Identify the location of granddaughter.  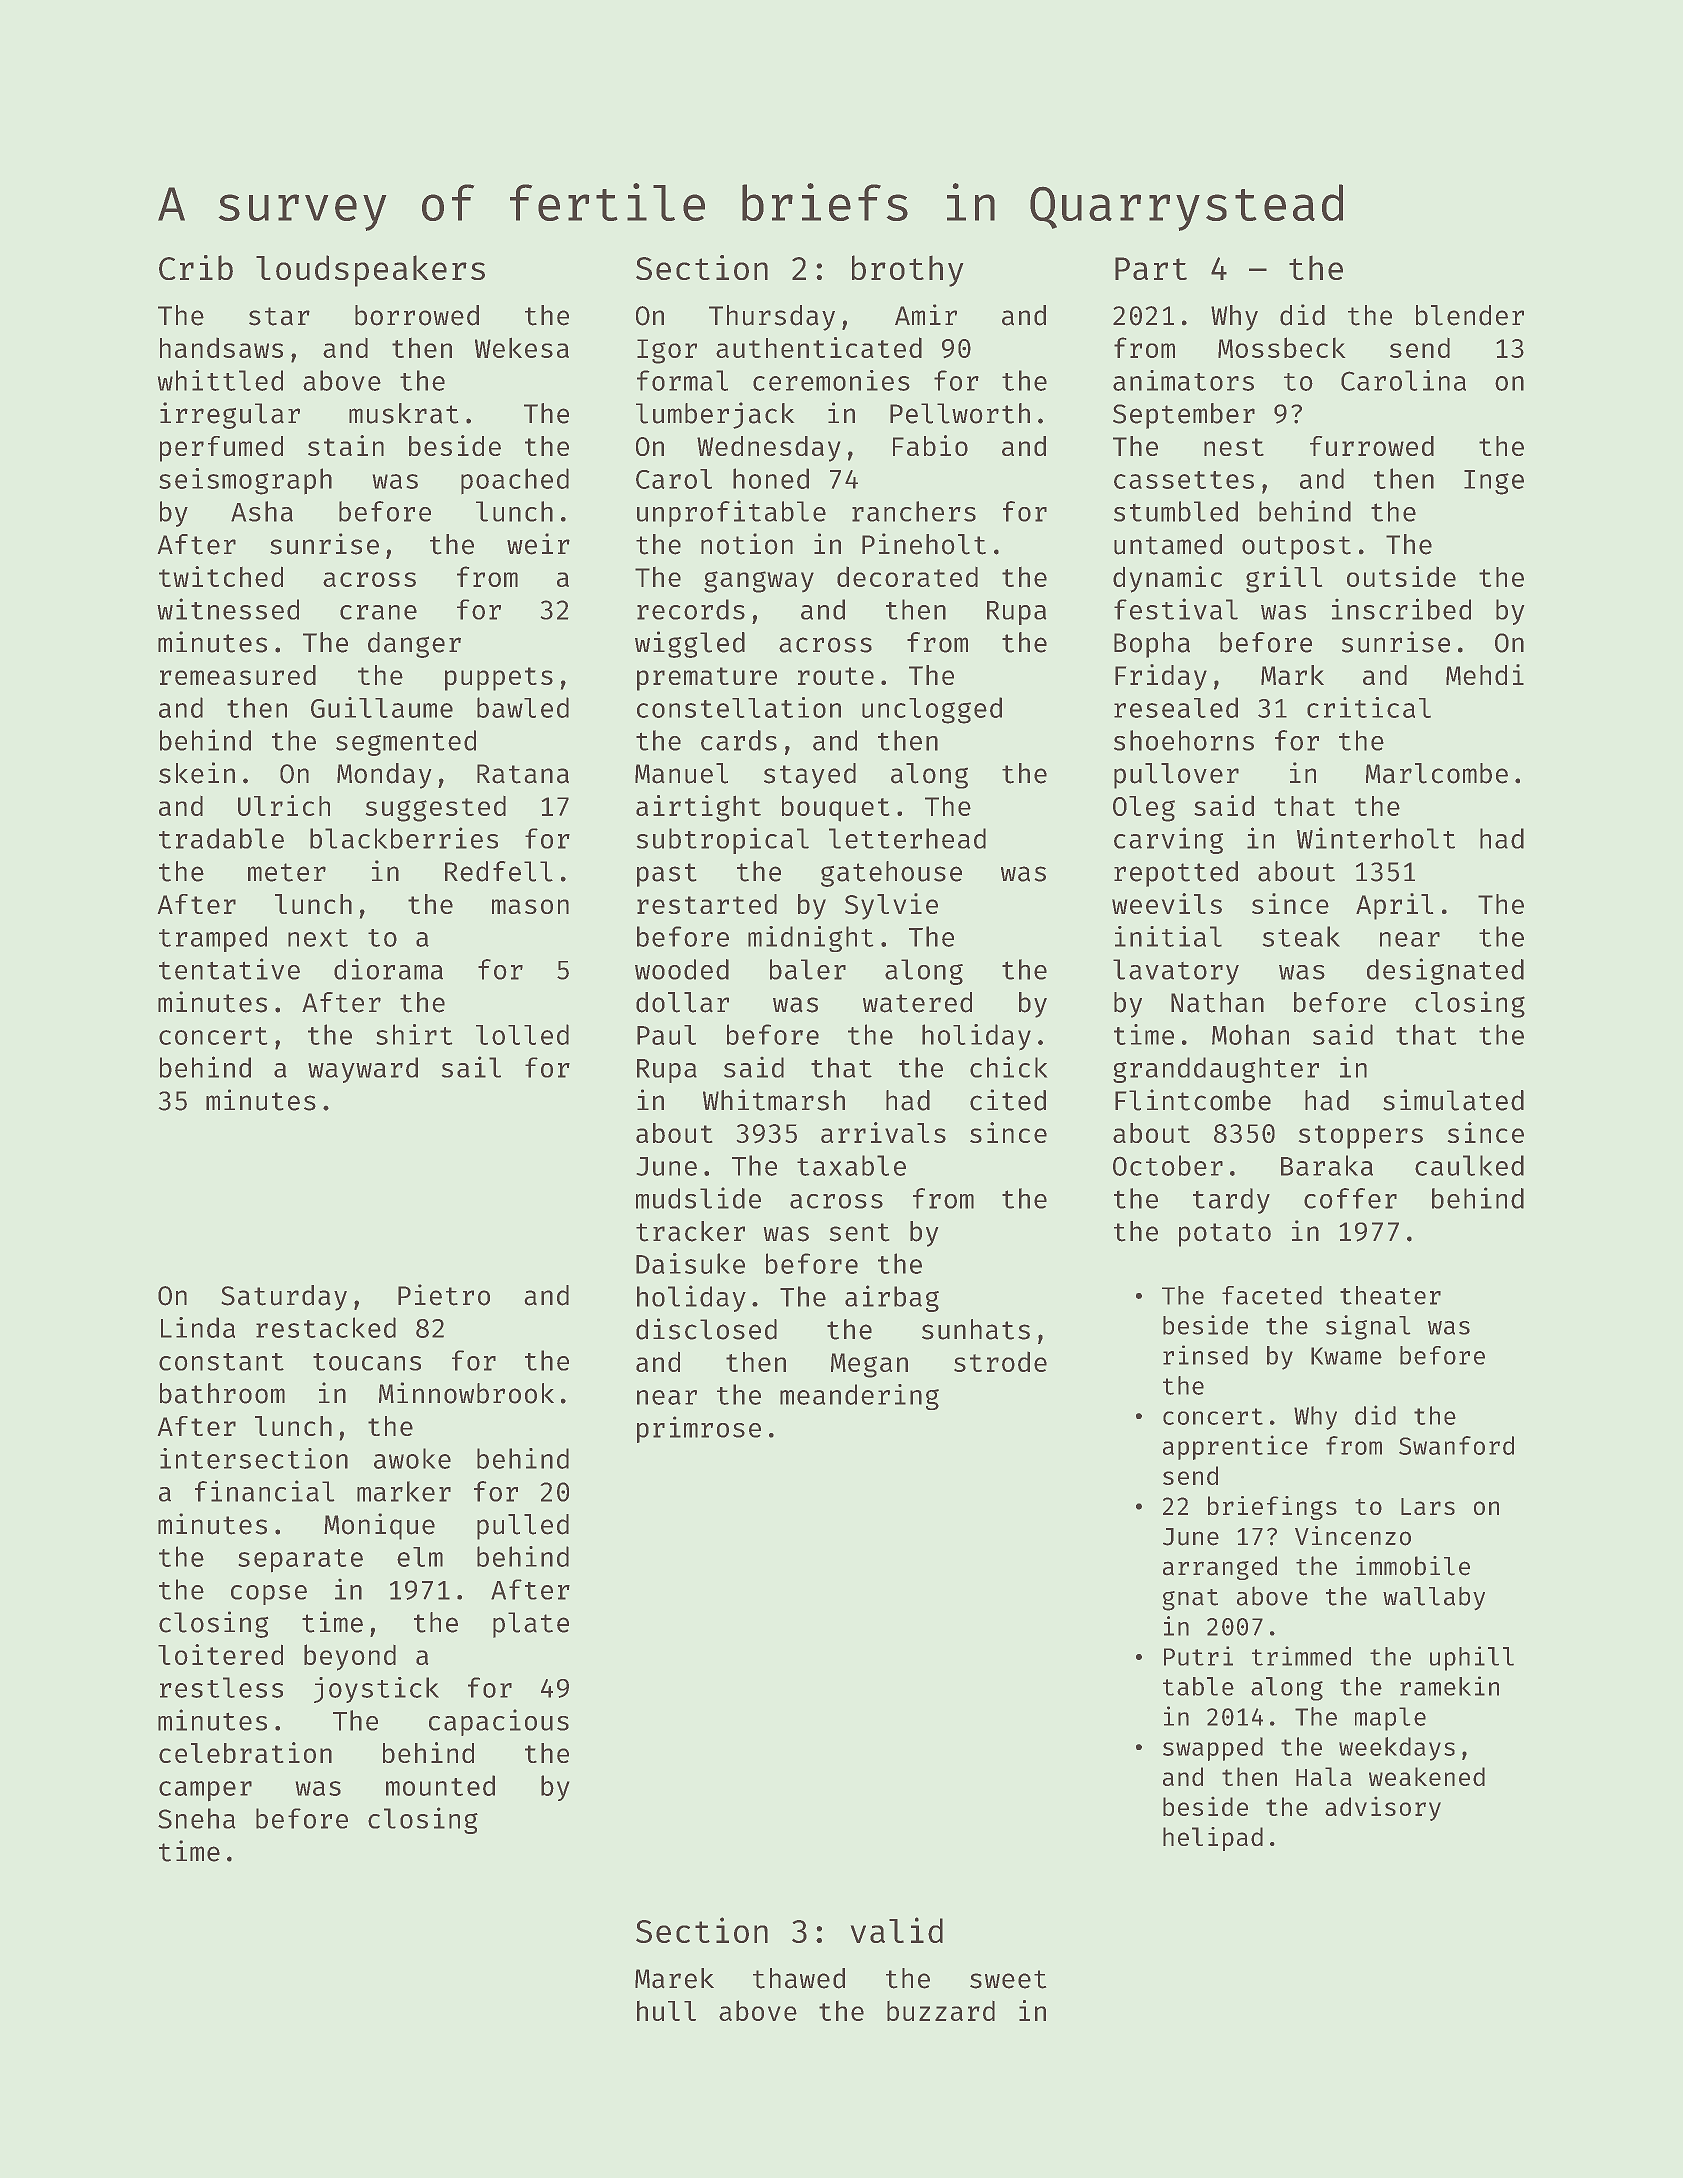
(1216, 1070).
